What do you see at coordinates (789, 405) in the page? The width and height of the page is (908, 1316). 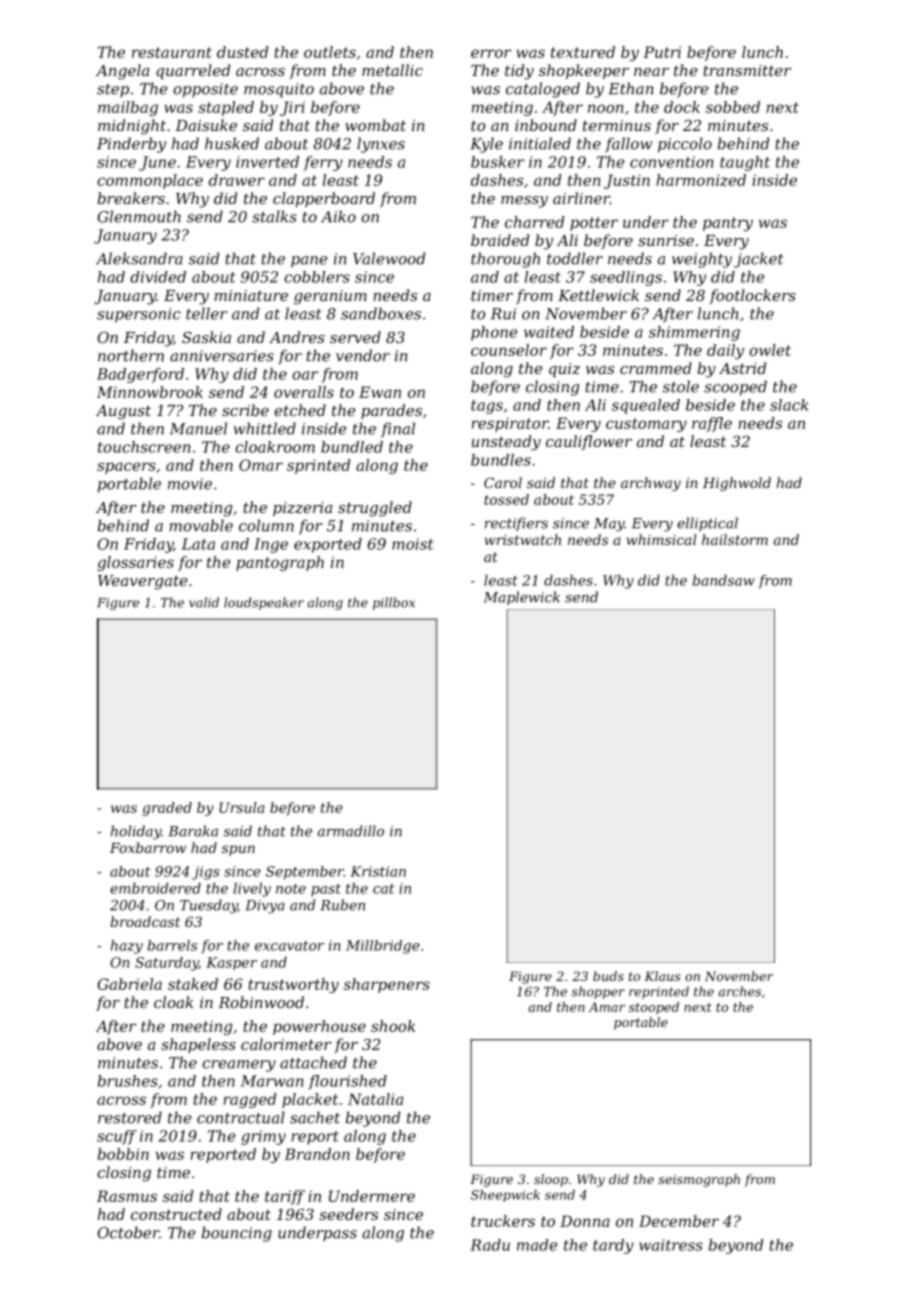 I see `slack` at bounding box center [789, 405].
